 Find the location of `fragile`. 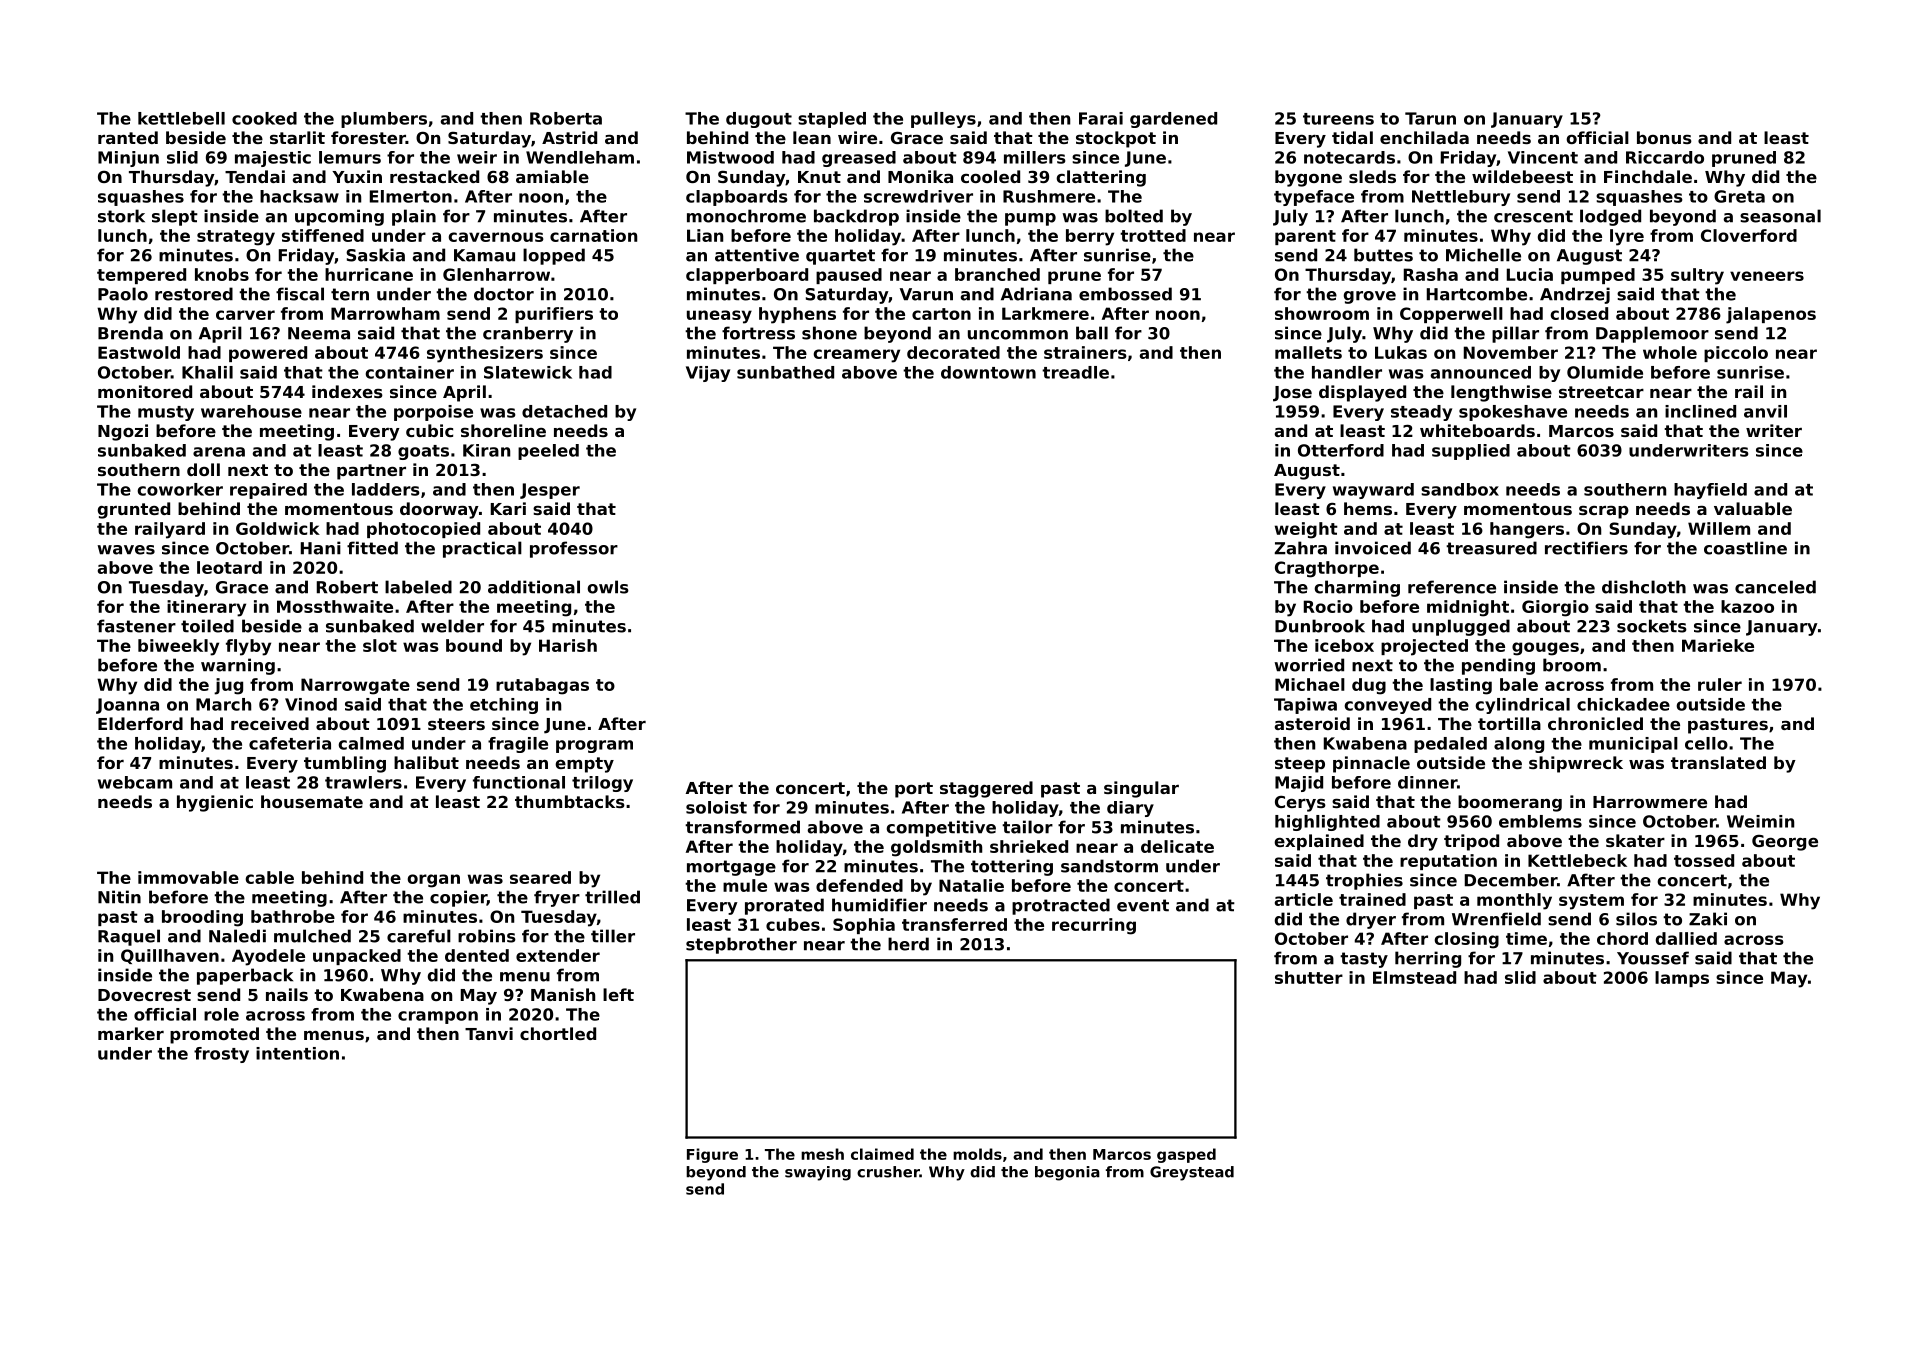

fragile is located at coordinates (518, 745).
